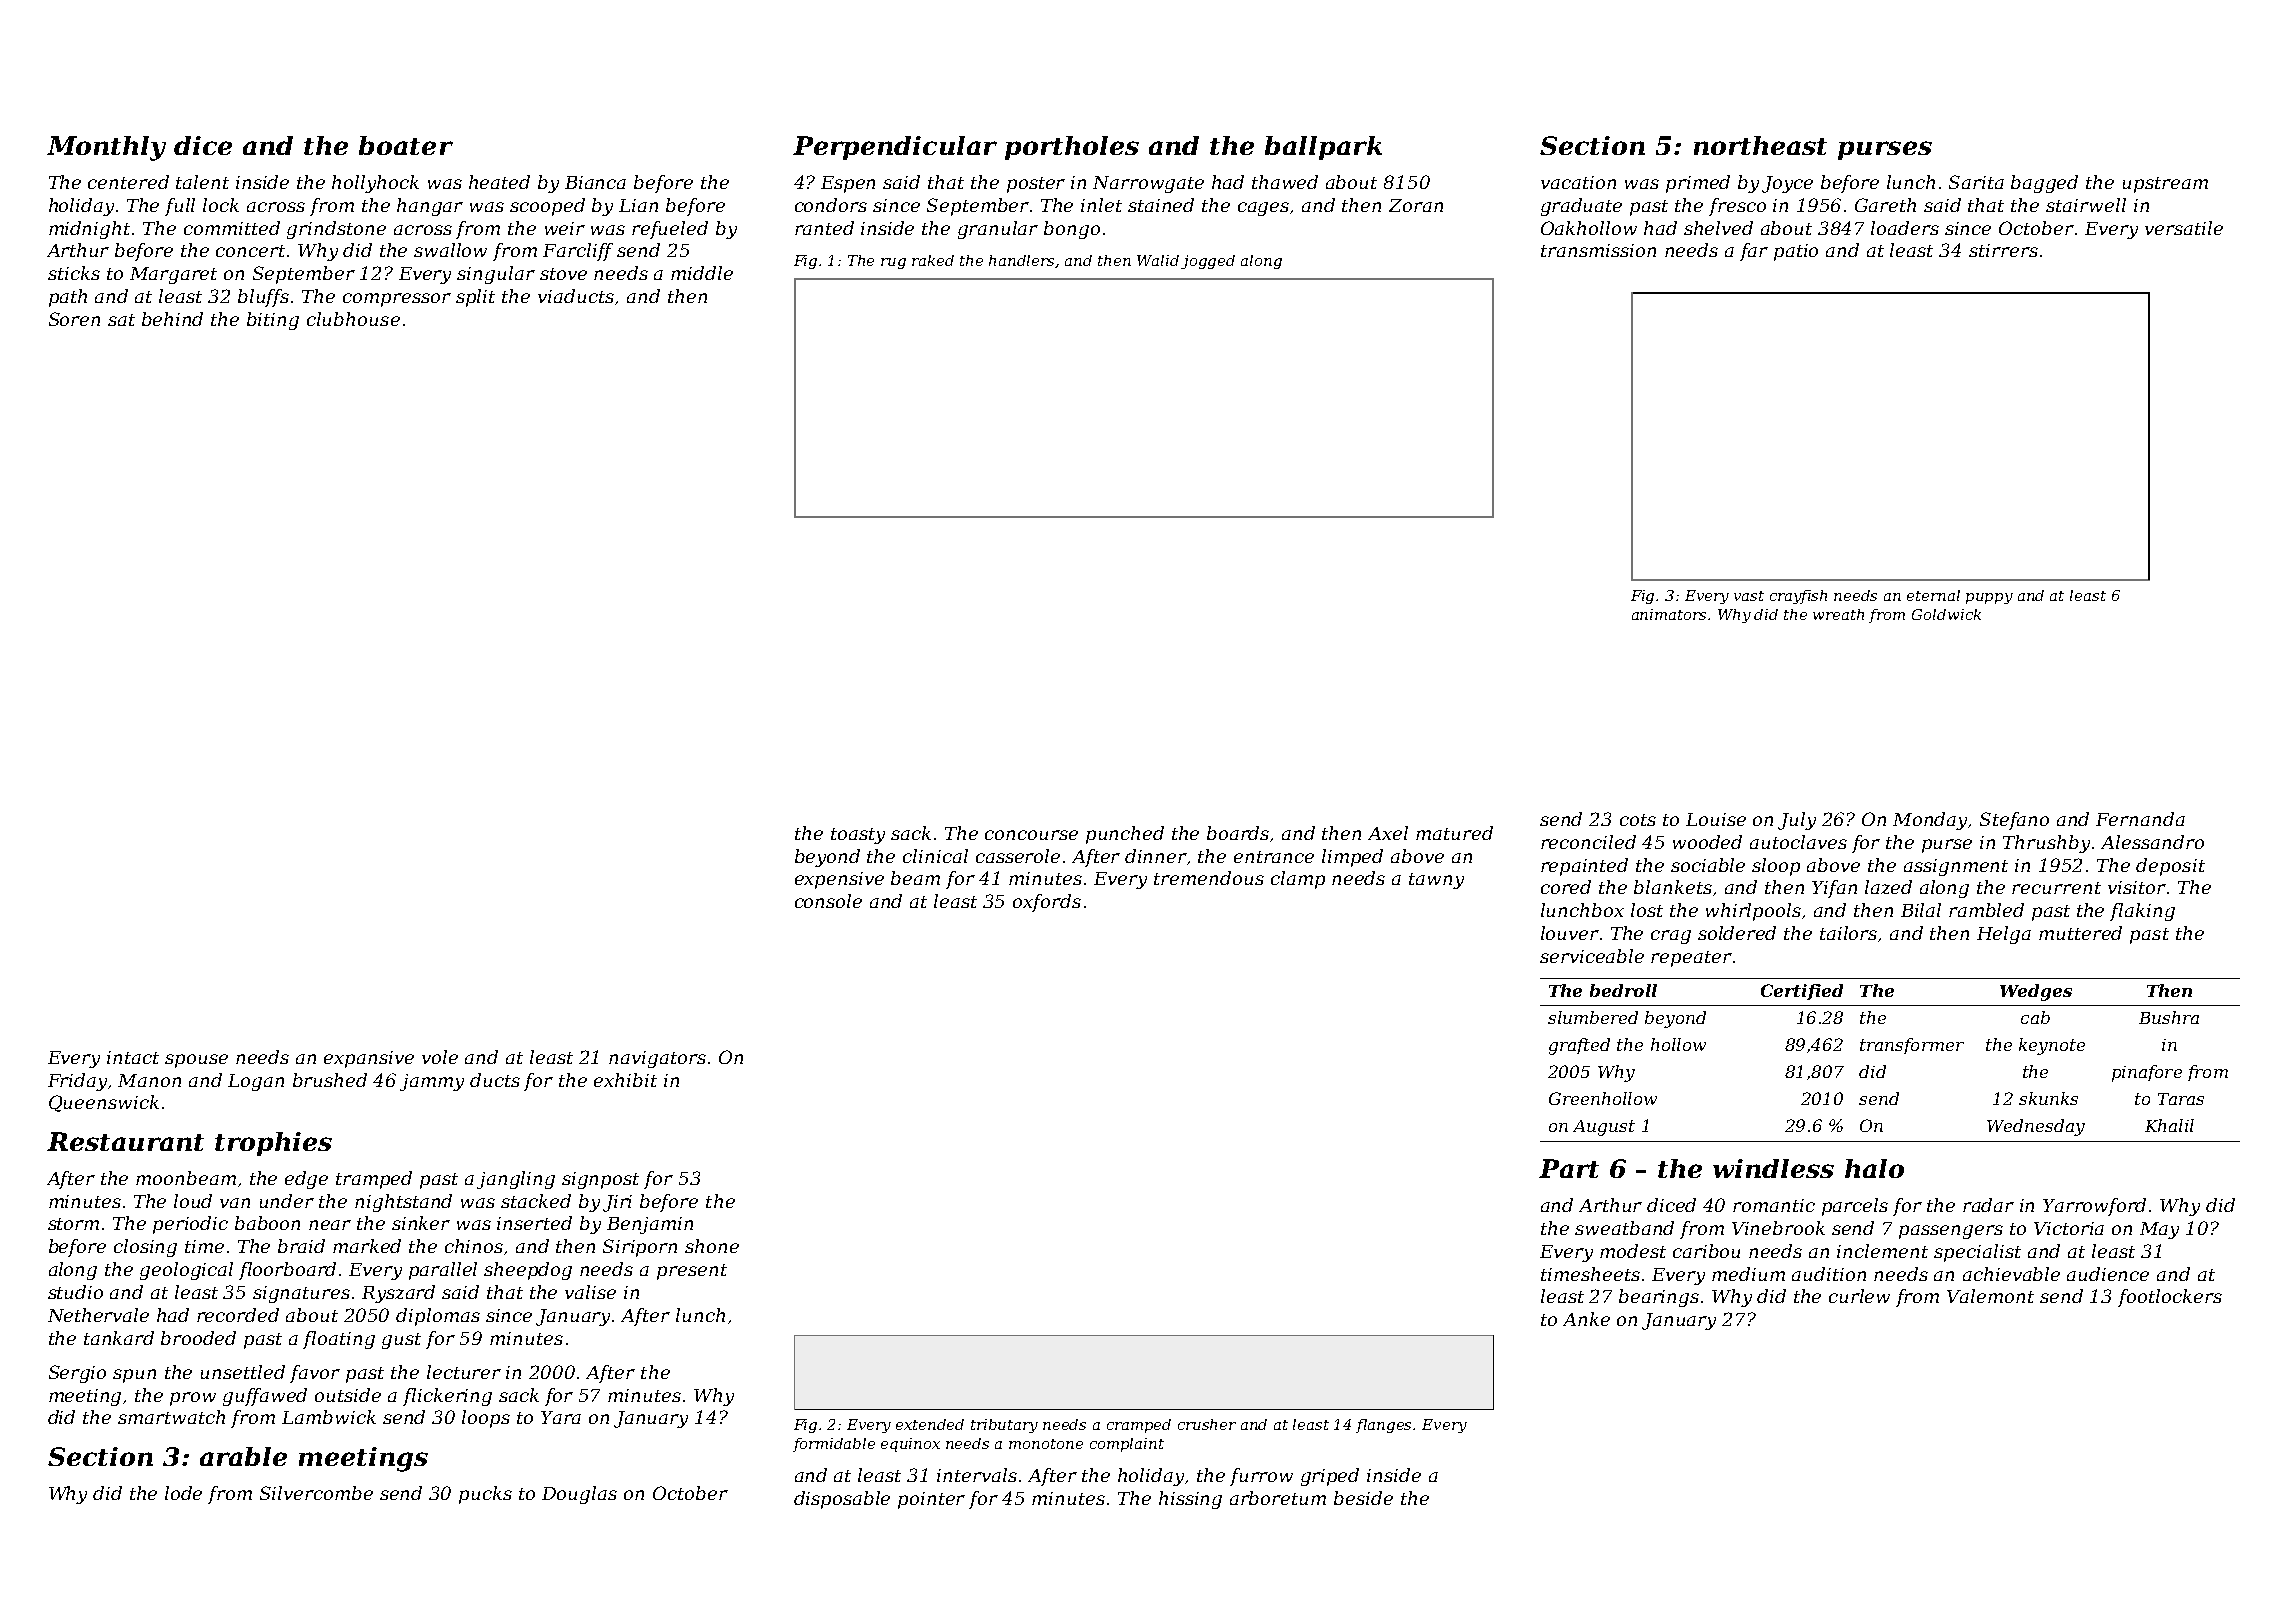  Describe the element at coordinates (1669, 614) in the document. I see `animators` at that location.
